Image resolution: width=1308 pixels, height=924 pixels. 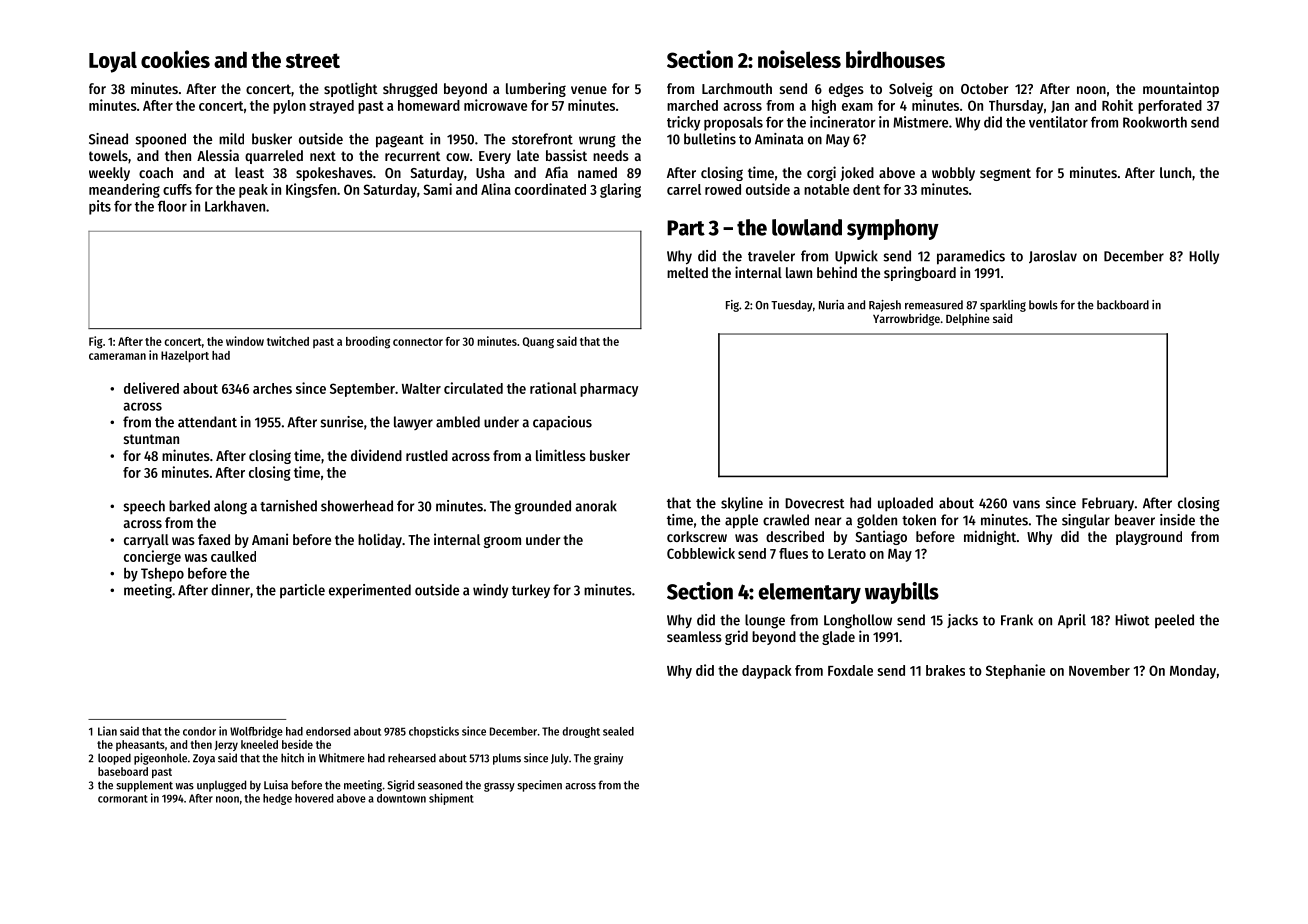 I want to click on connector, so click(x=418, y=342).
